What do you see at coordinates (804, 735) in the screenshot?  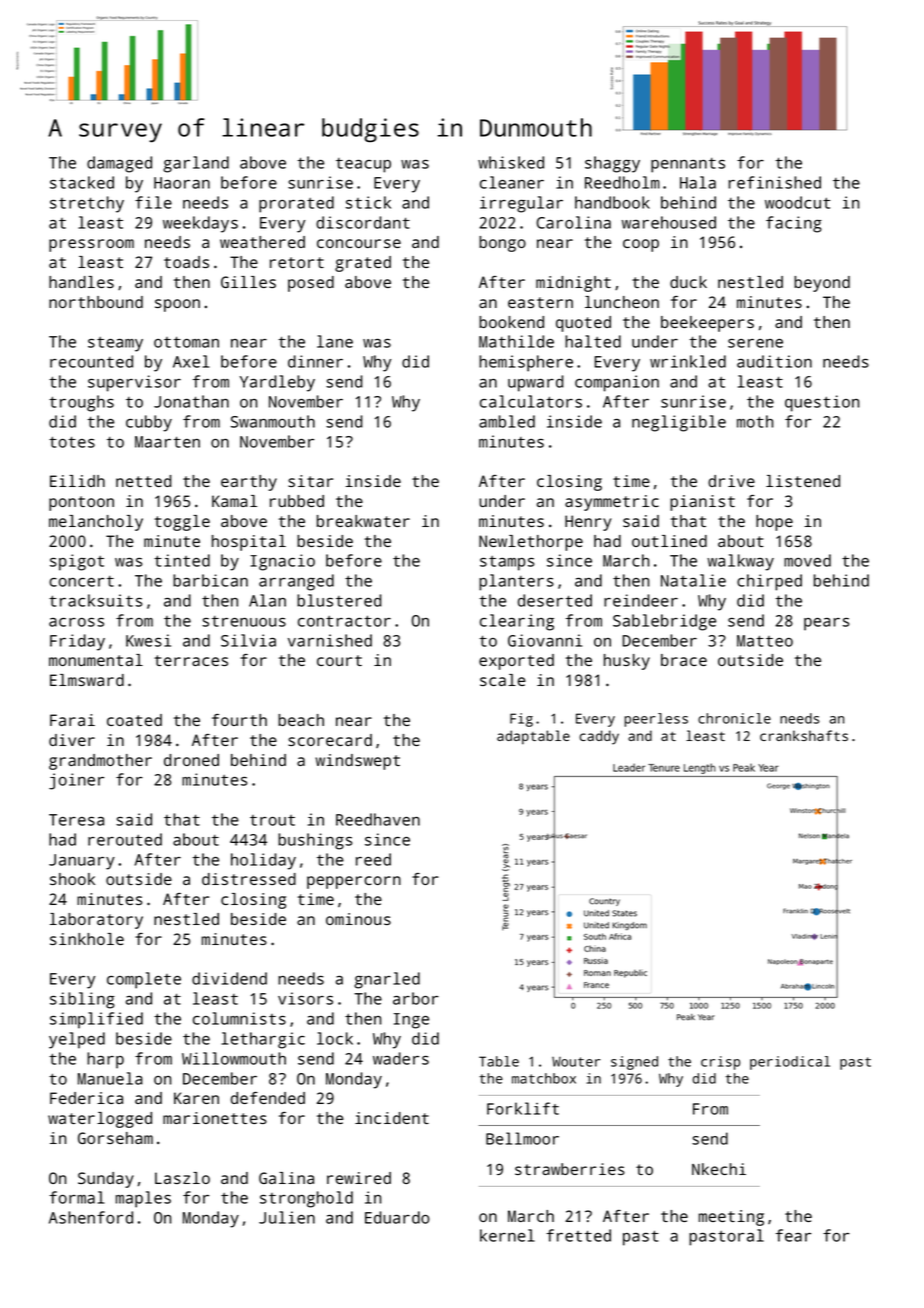 I see `crankshafts` at bounding box center [804, 735].
